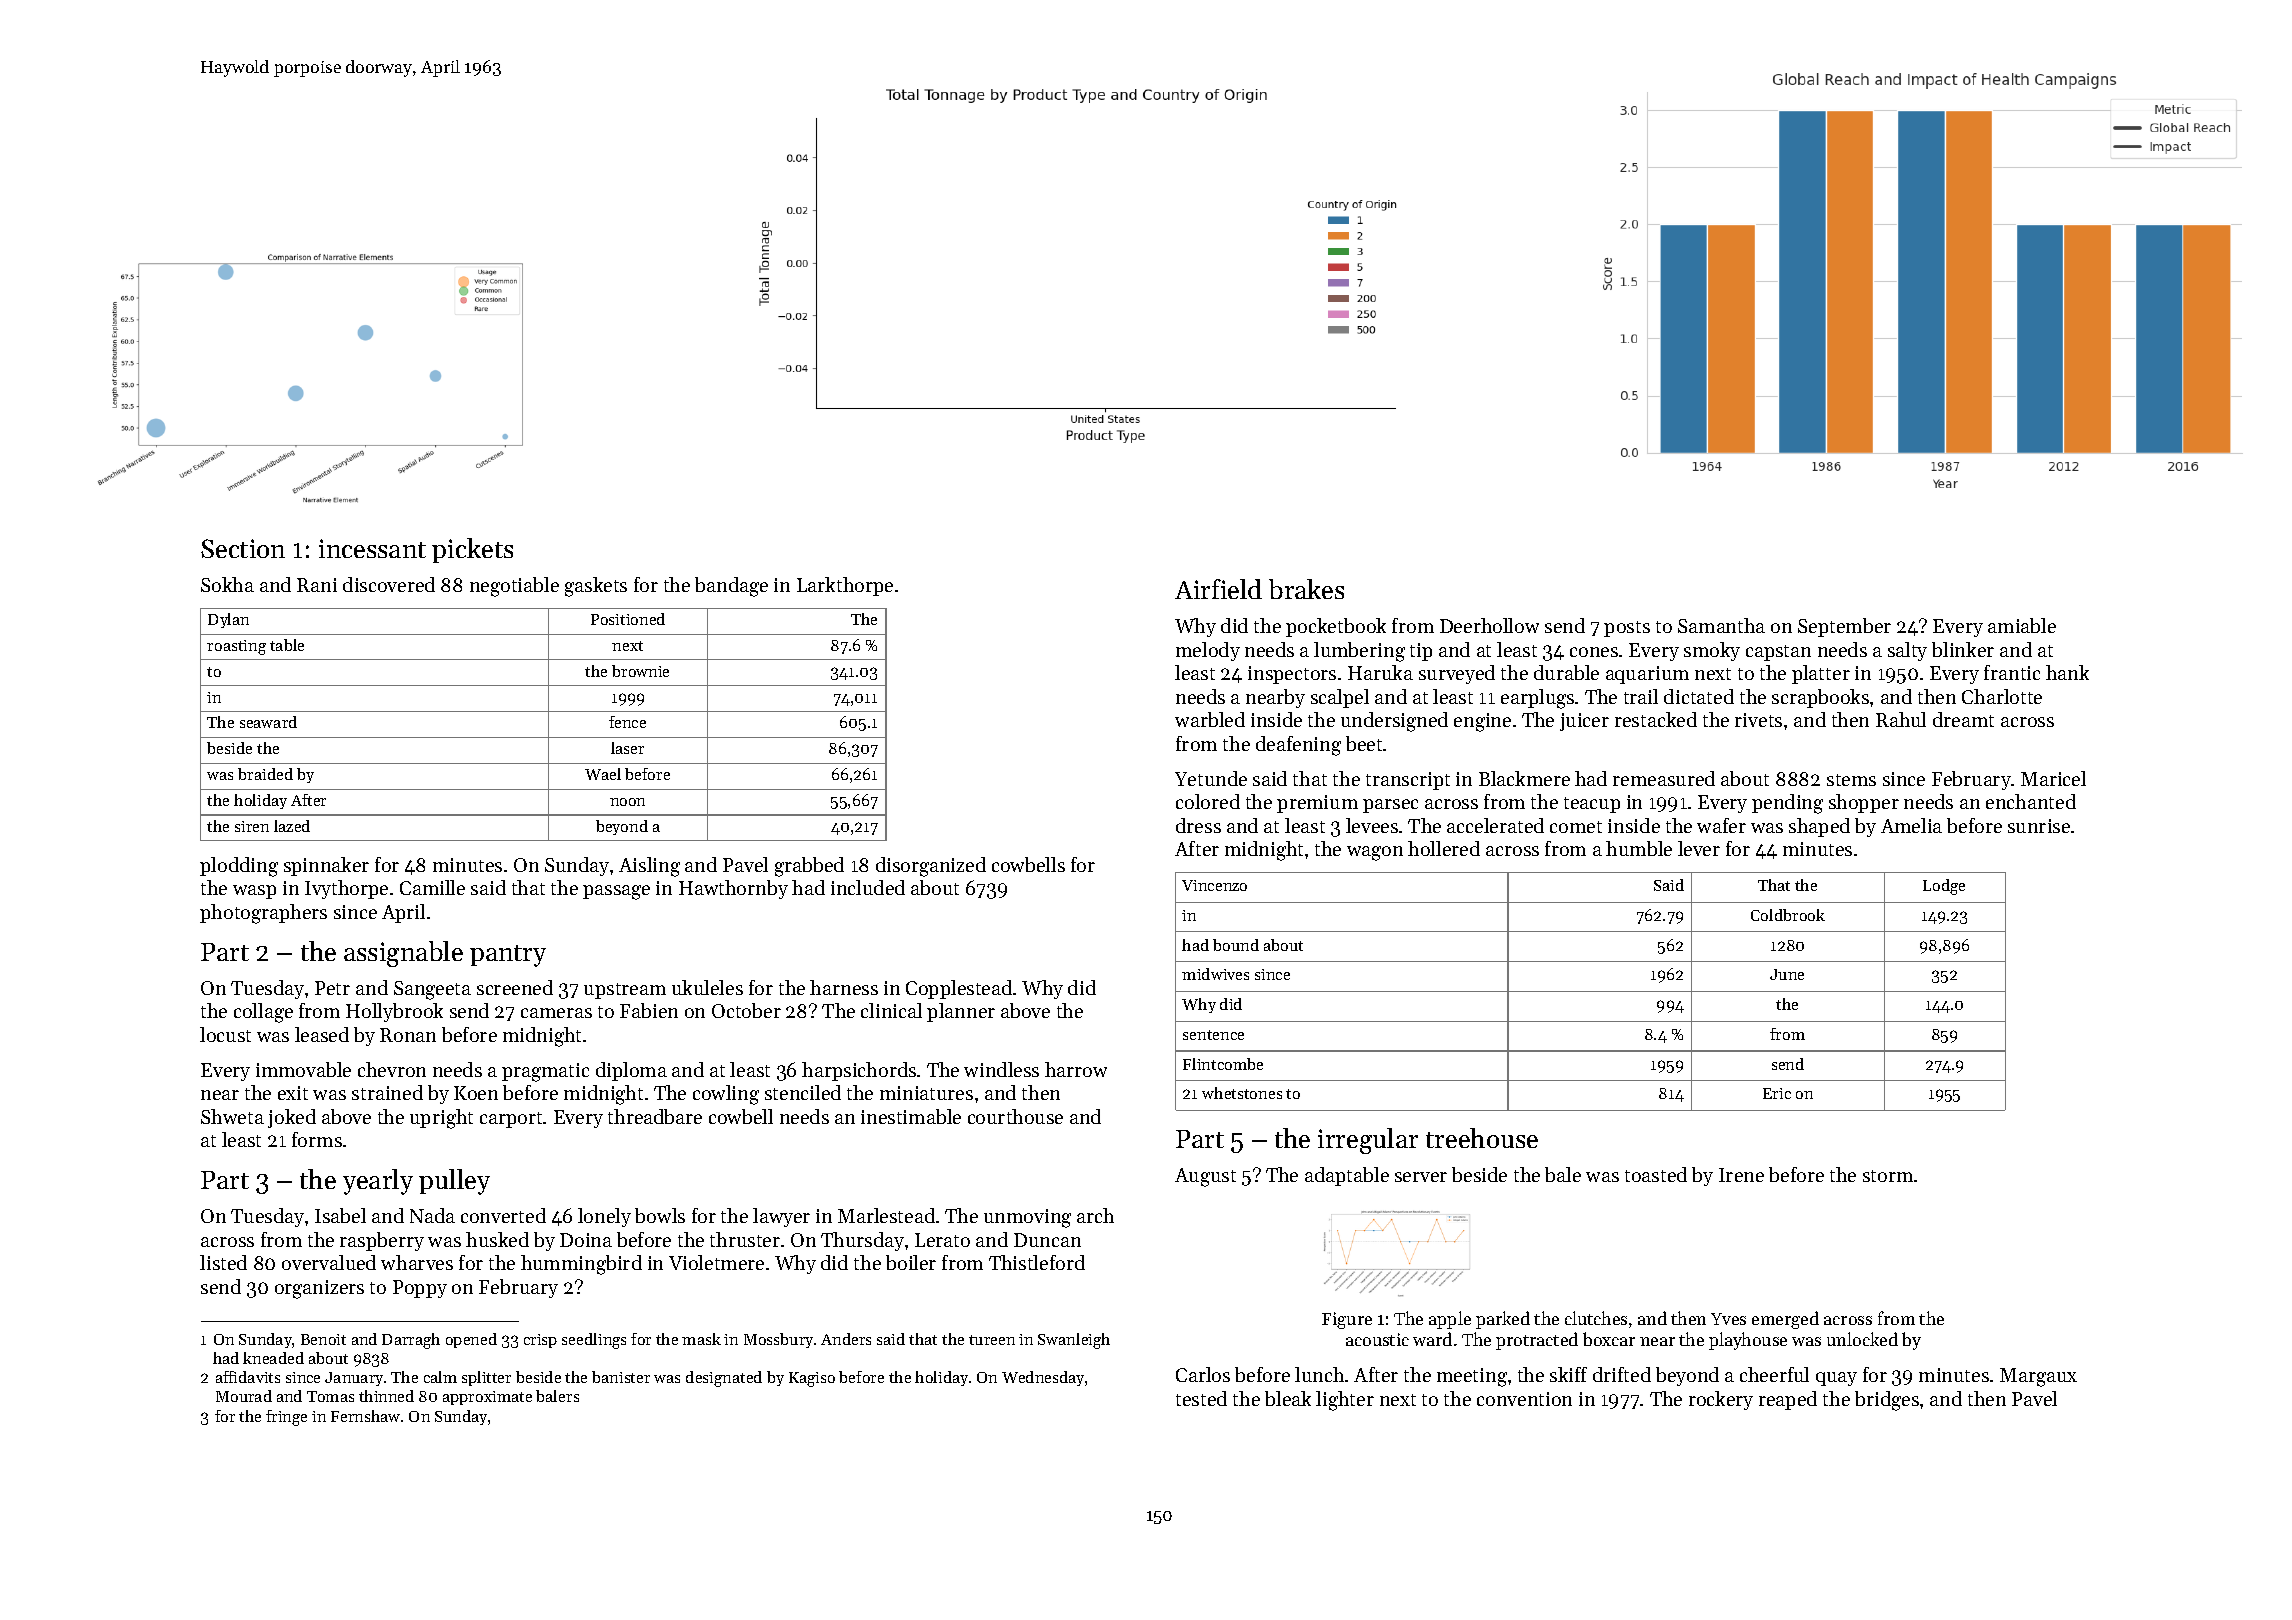 This screenshot has width=2292, height=1620. Describe the element at coordinates (911, 1262) in the screenshot. I see `boiler` at that location.
